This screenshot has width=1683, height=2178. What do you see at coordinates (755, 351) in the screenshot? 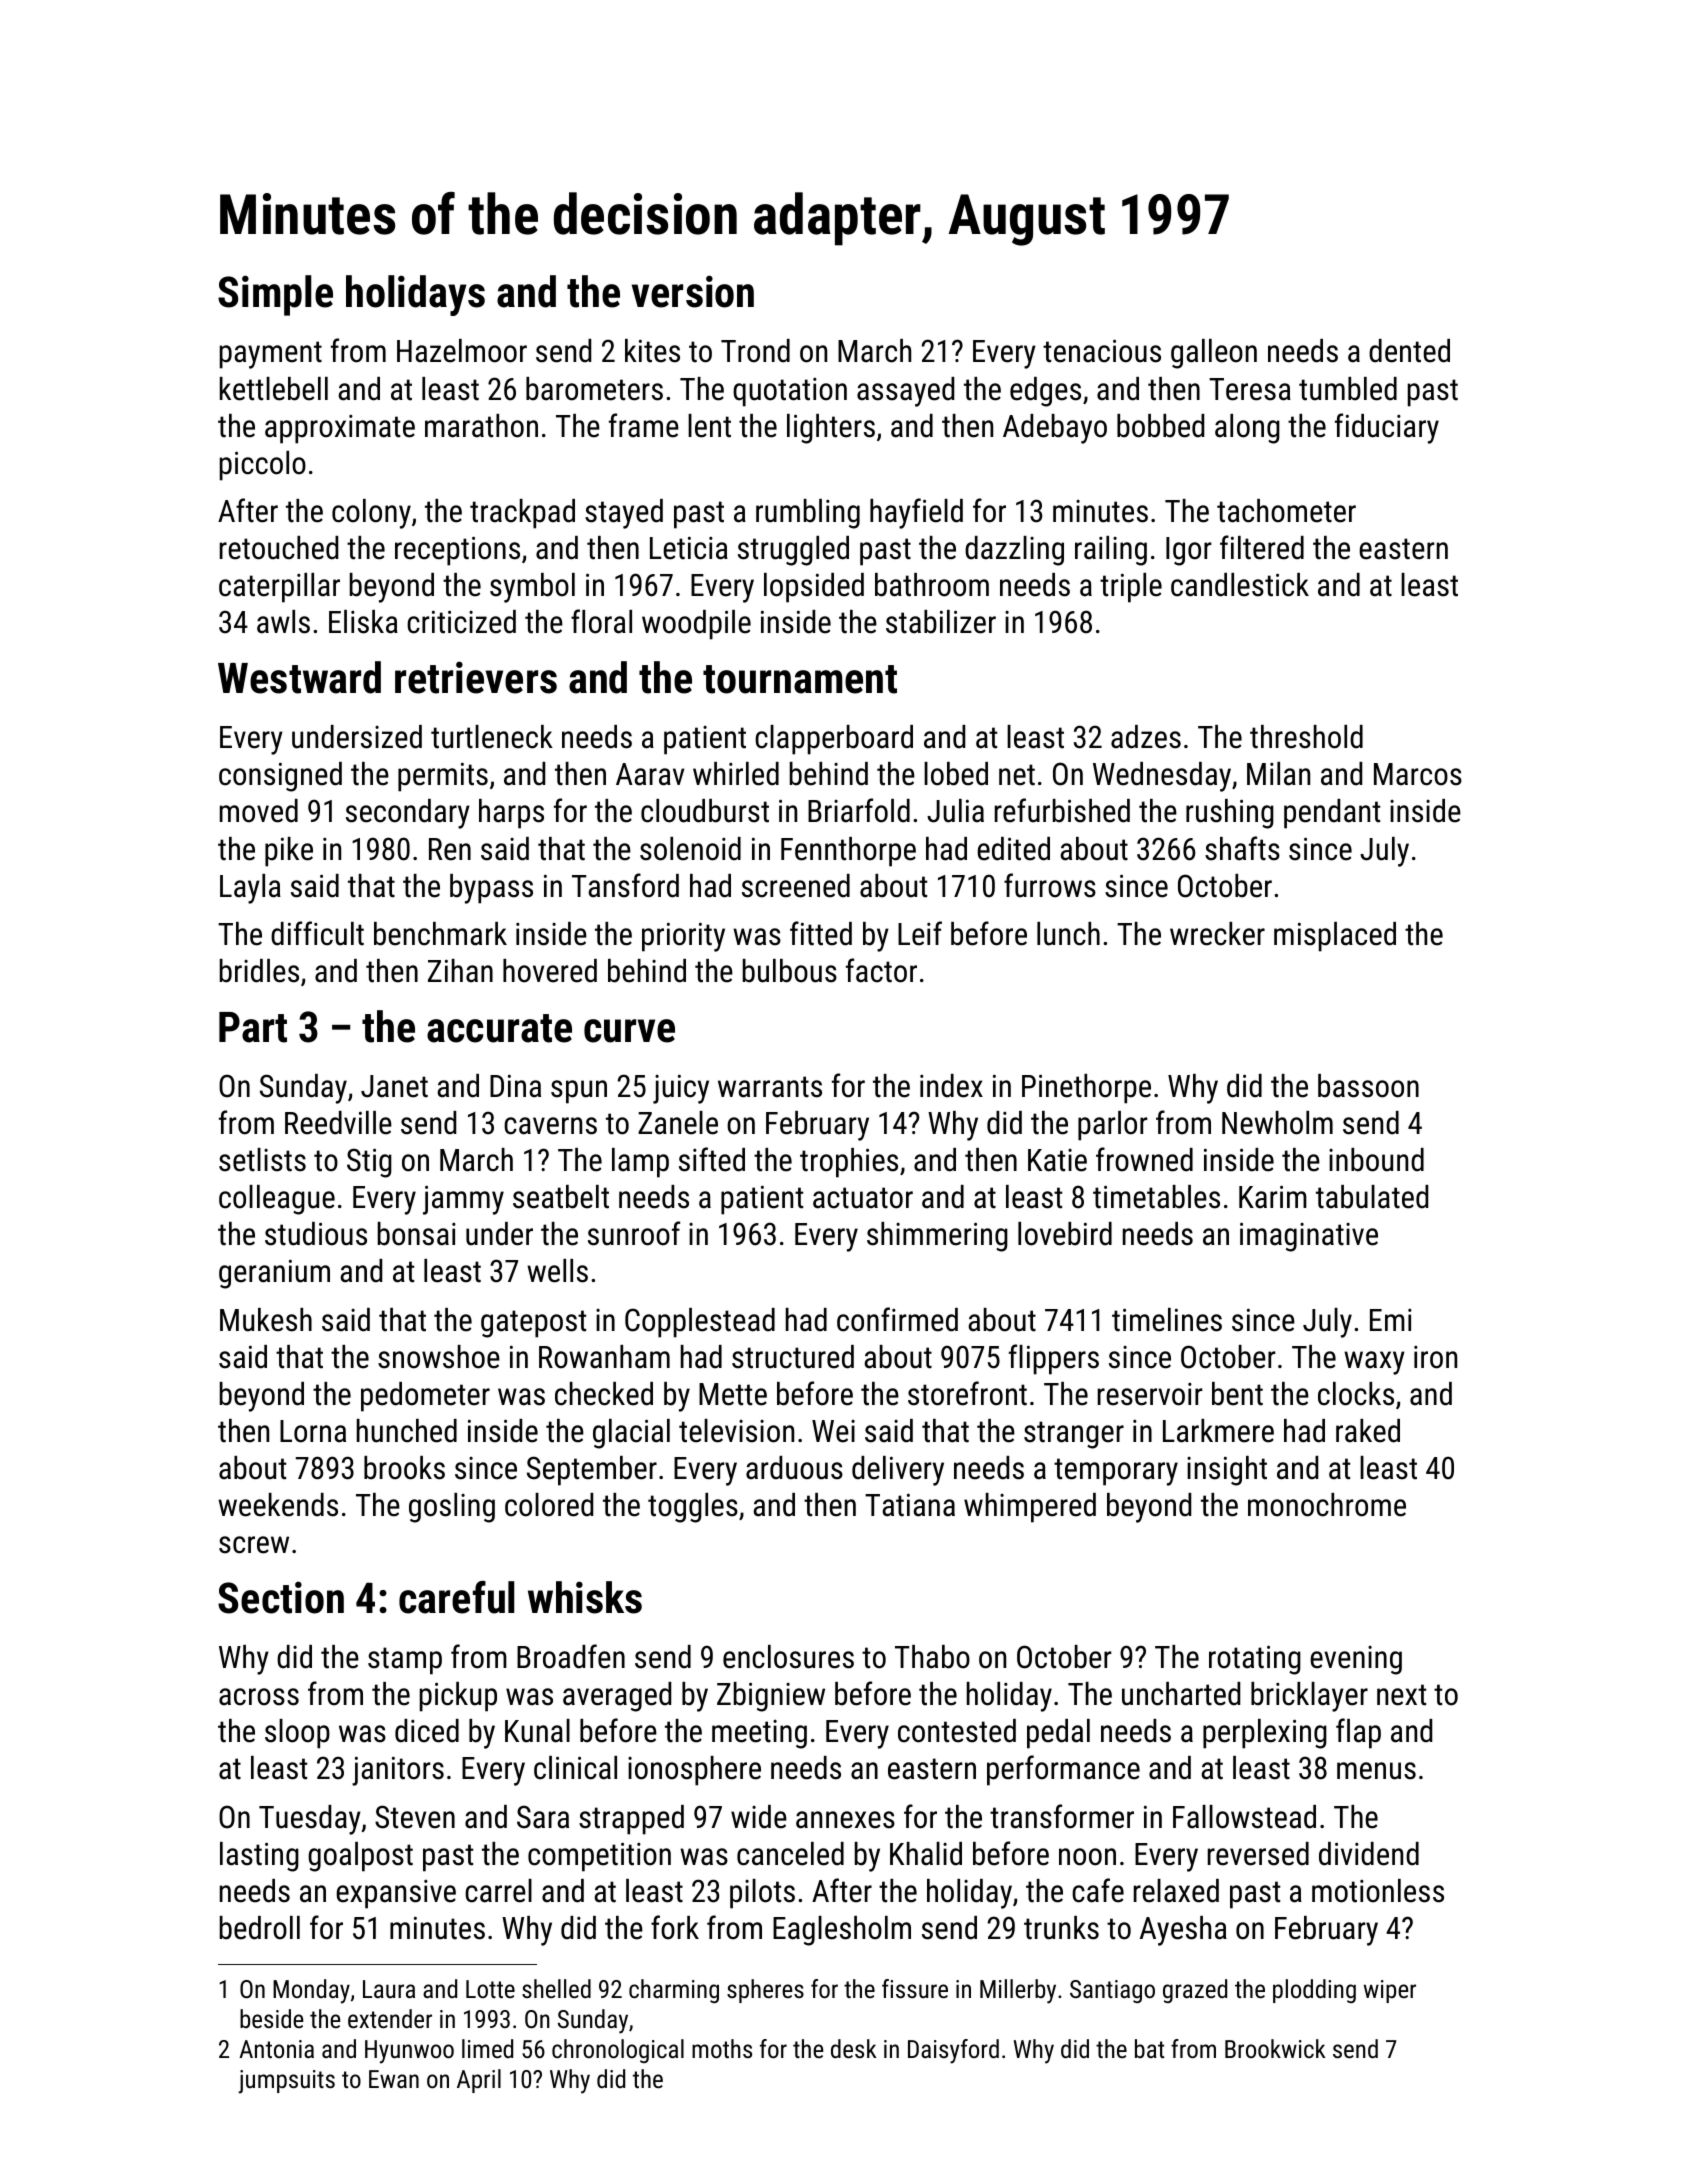
I see `Trond` at bounding box center [755, 351].
